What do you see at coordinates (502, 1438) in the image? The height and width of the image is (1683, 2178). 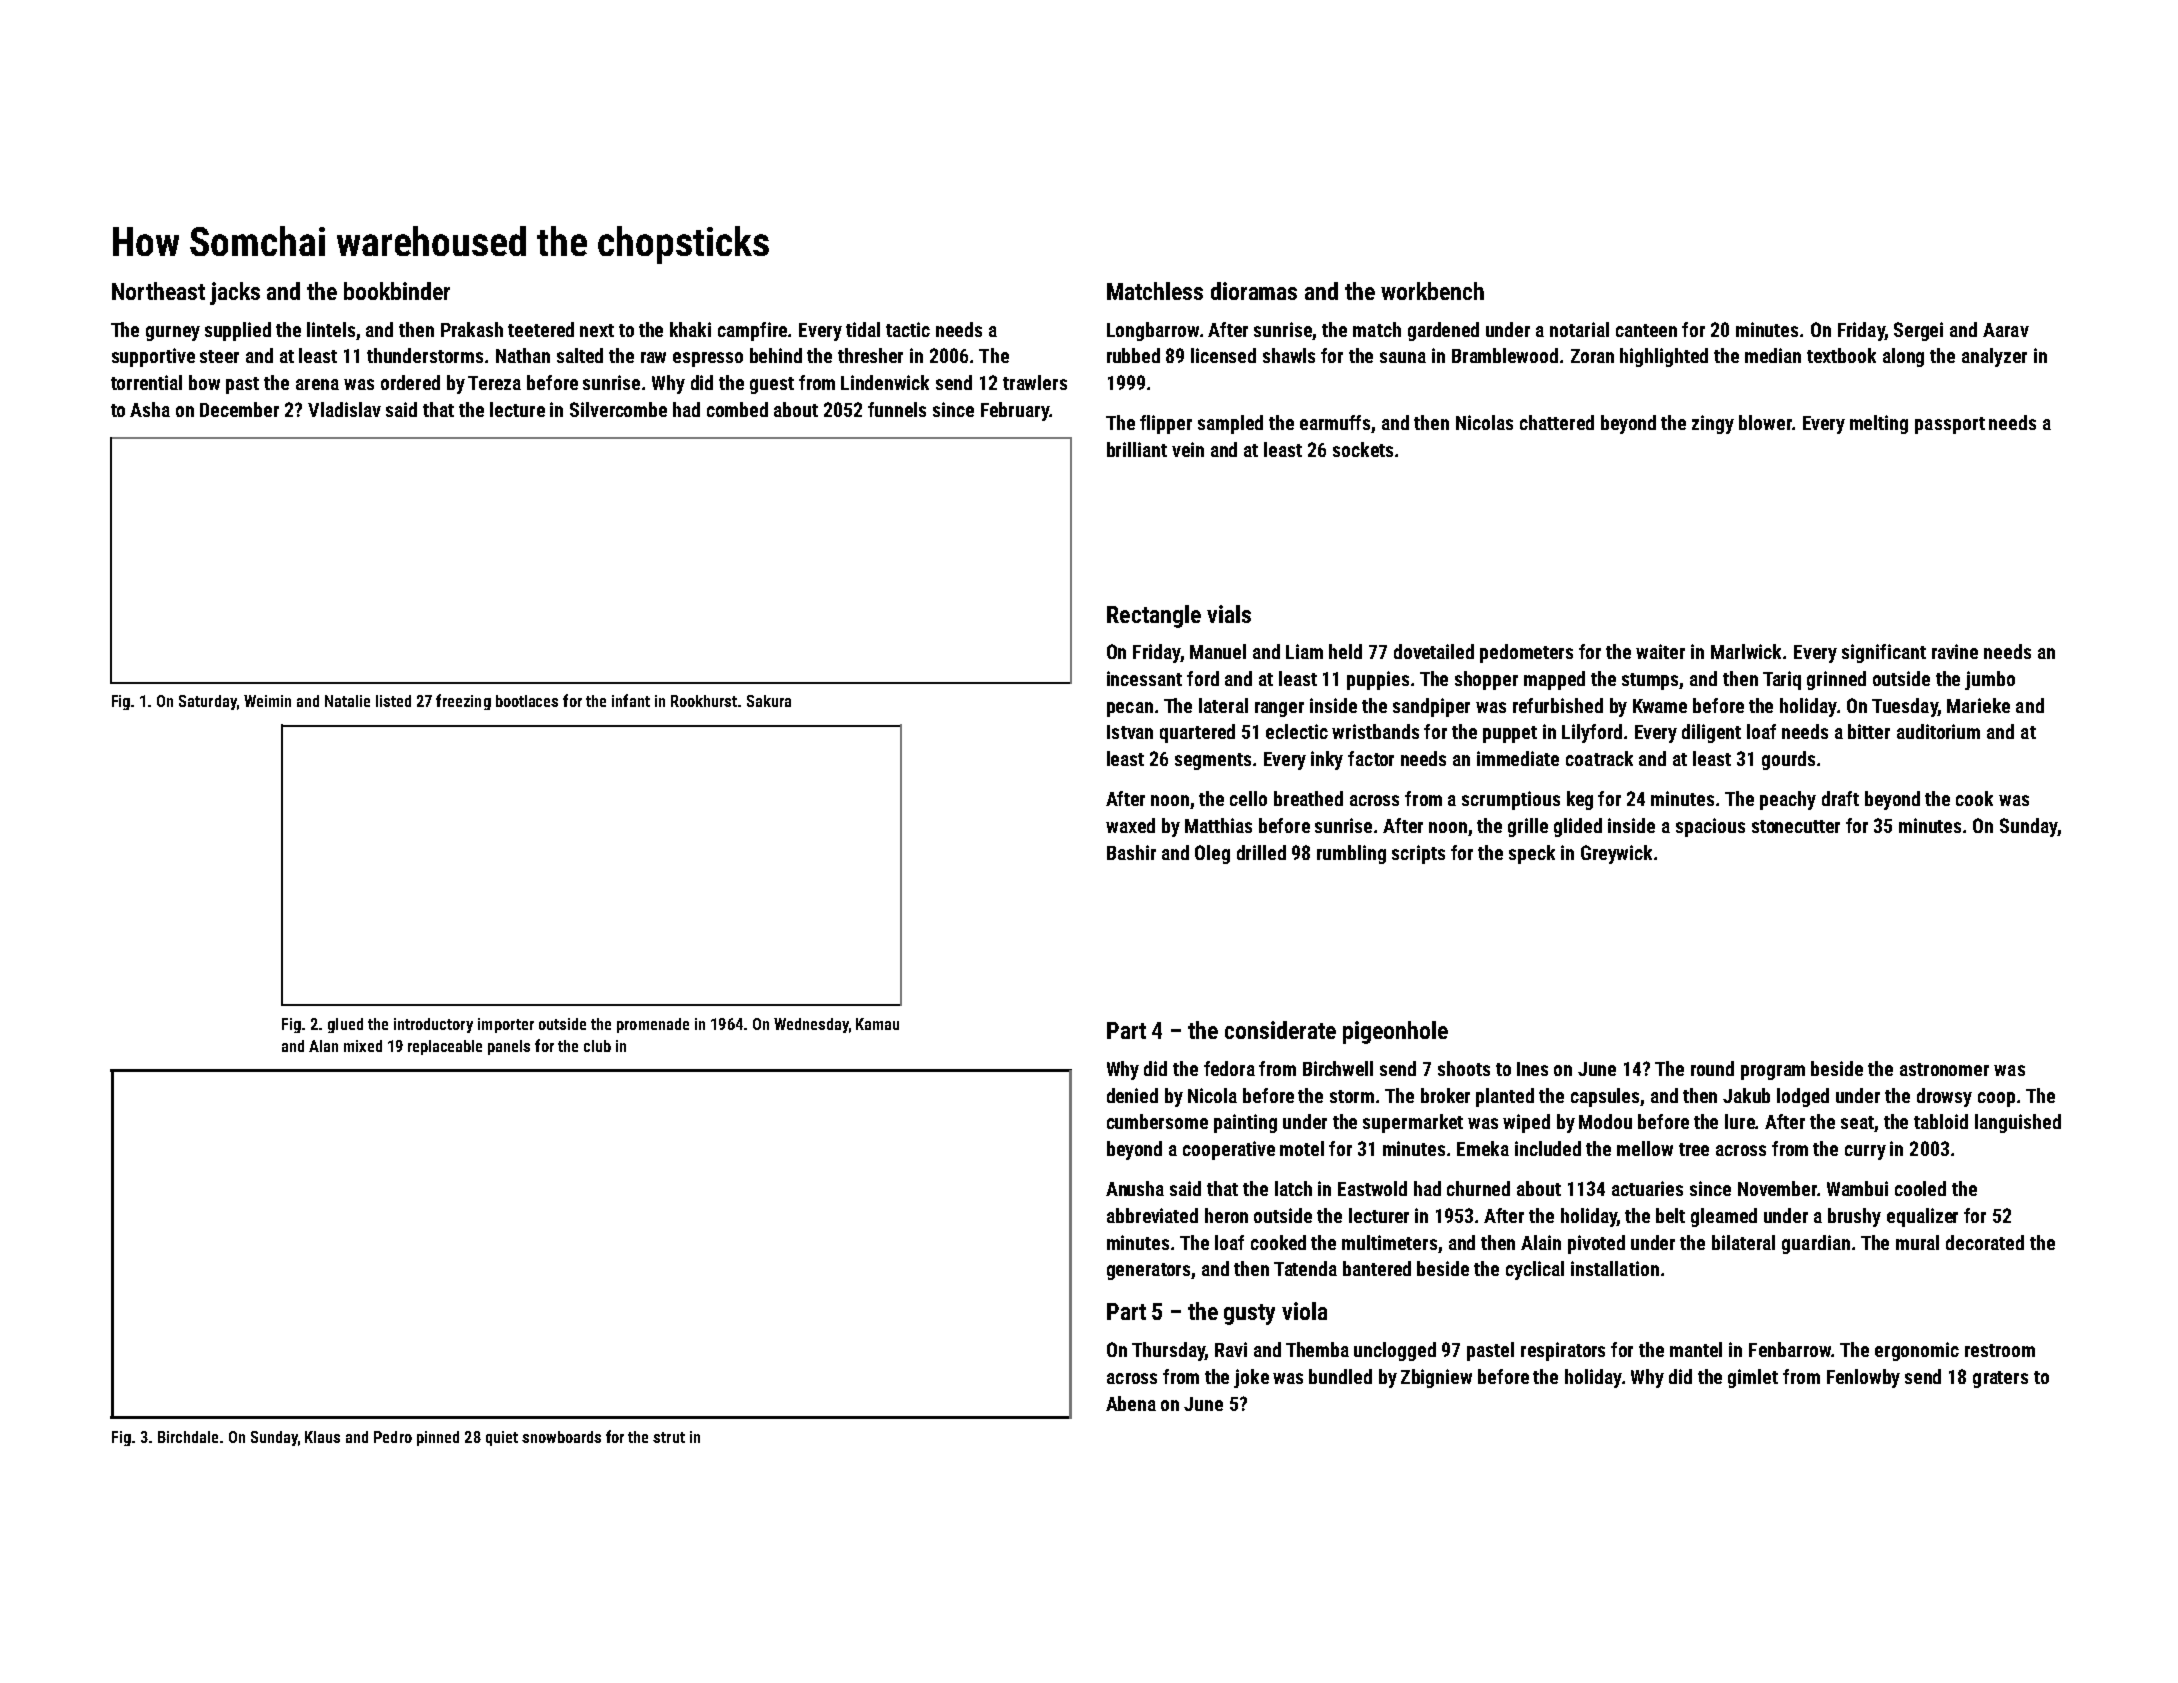 I see `quiet` at bounding box center [502, 1438].
